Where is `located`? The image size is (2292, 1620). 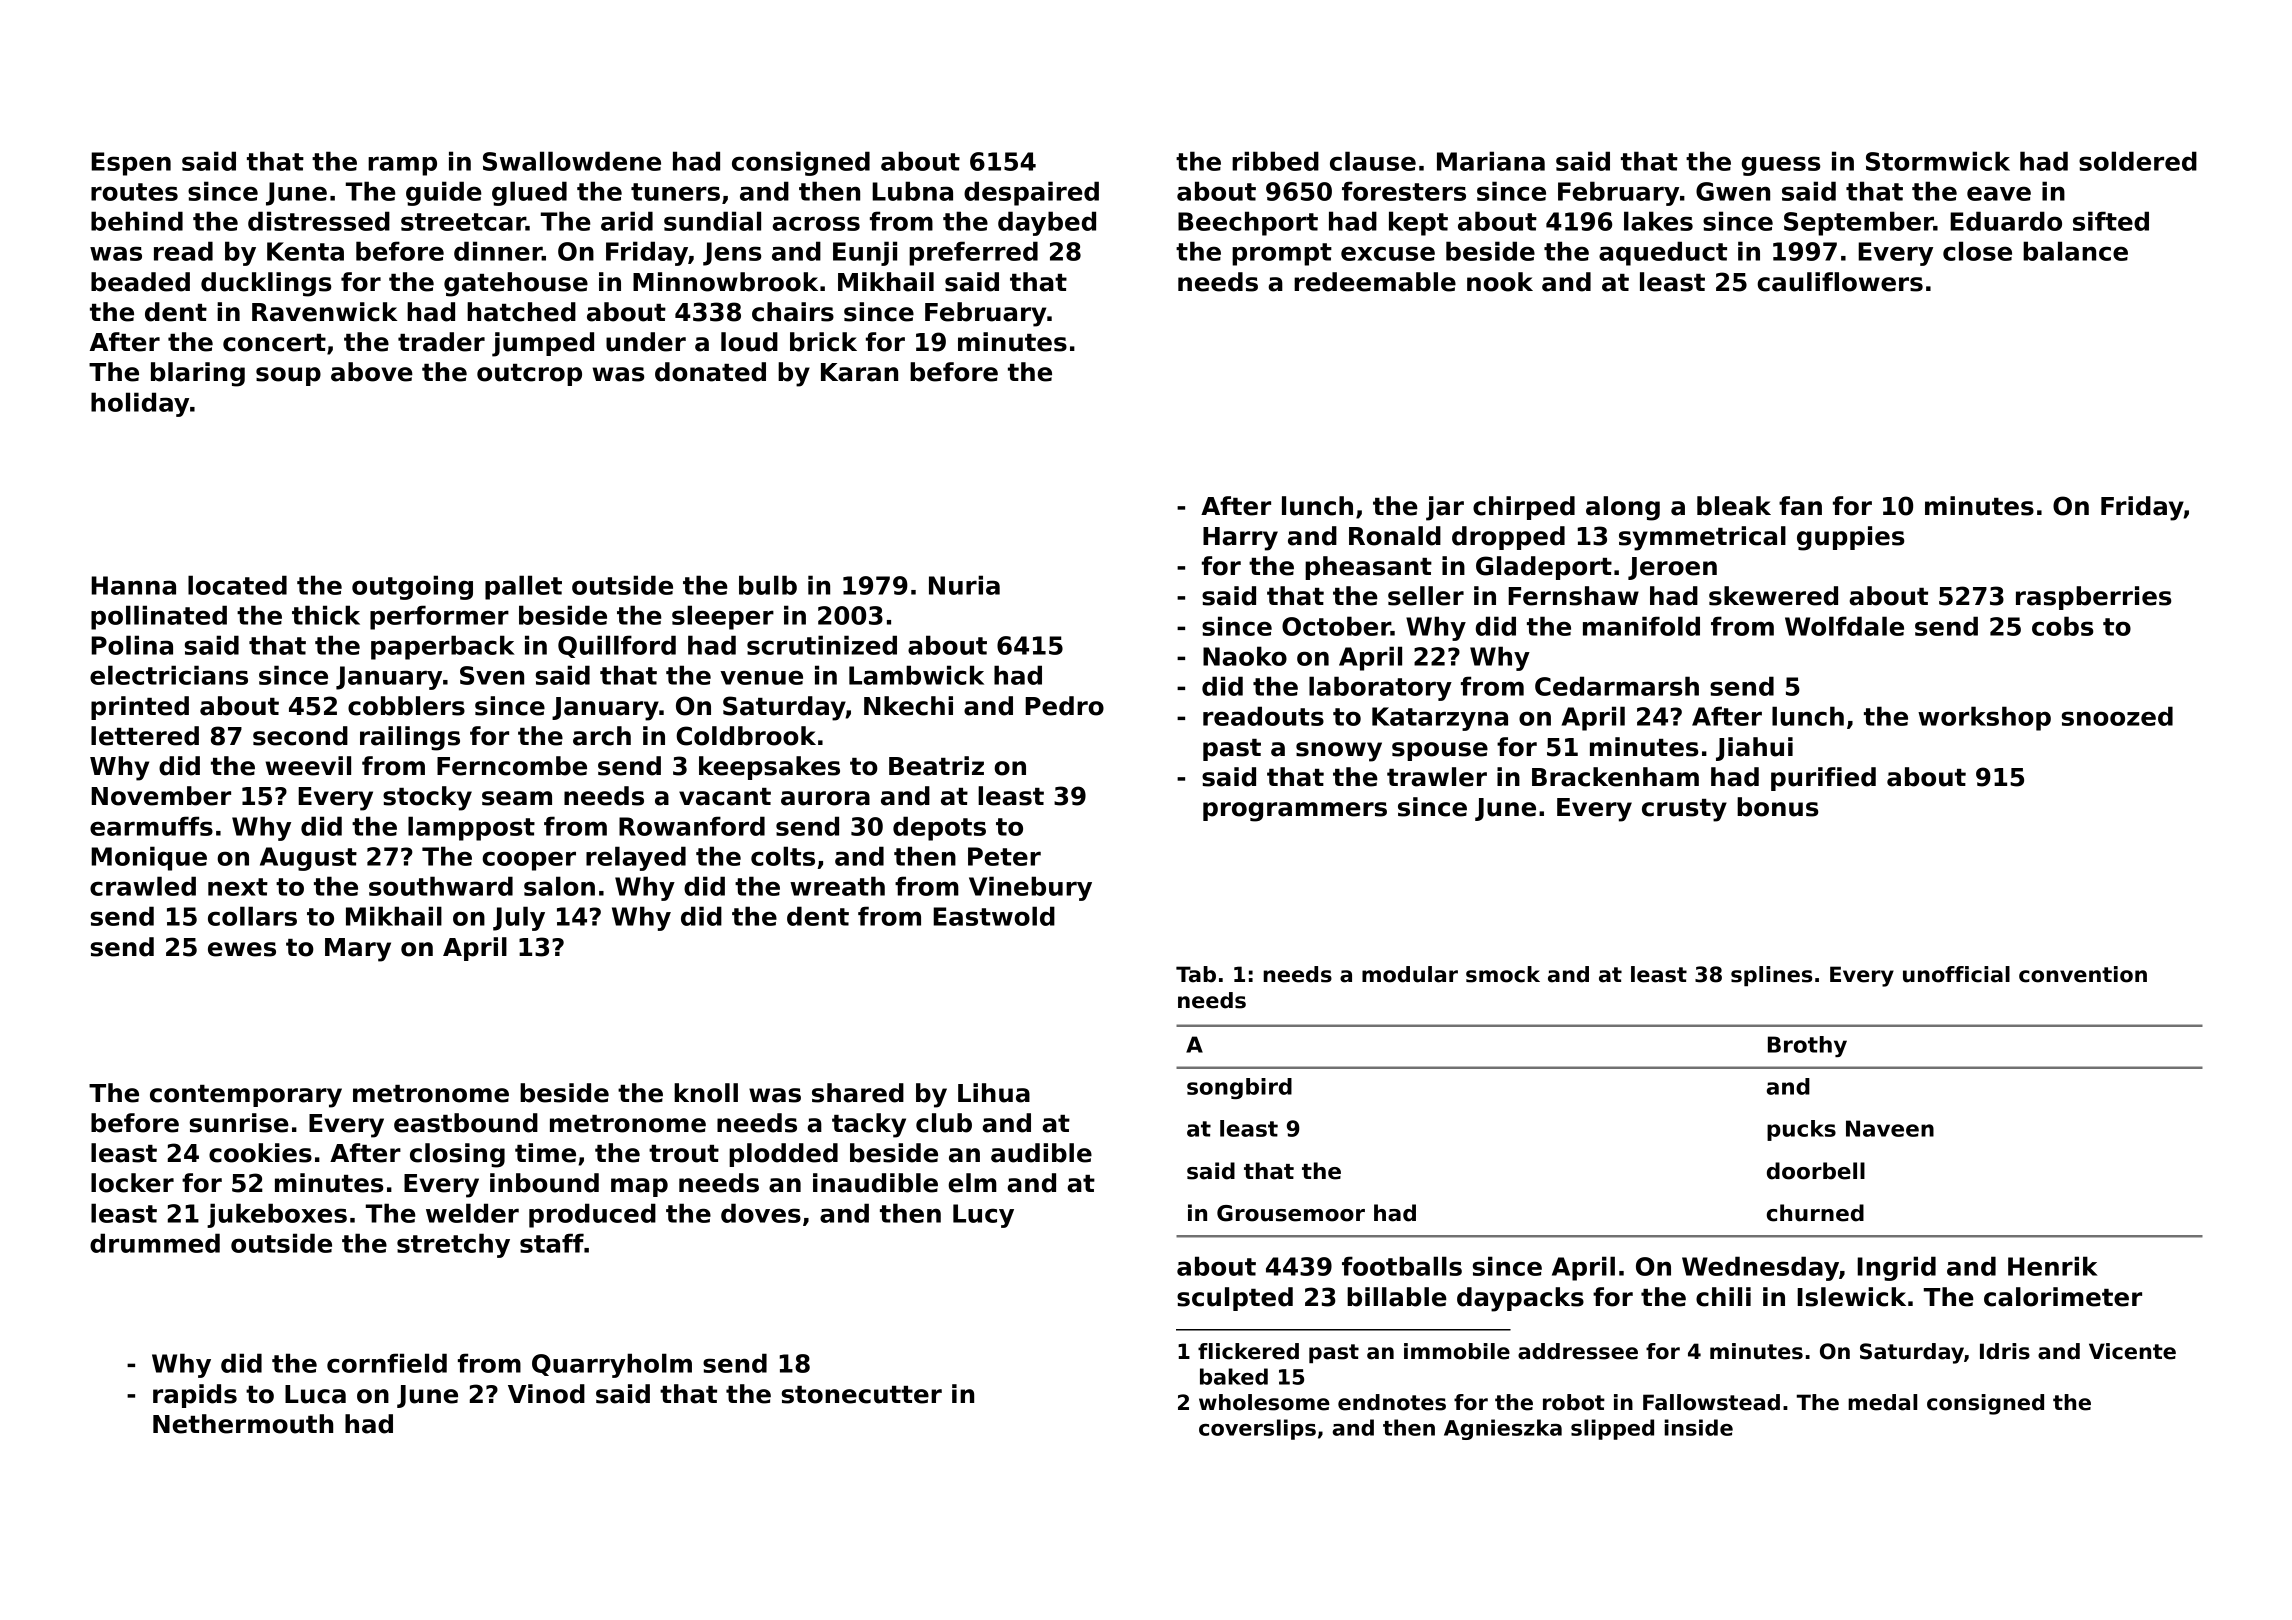
located is located at coordinates (237, 585).
